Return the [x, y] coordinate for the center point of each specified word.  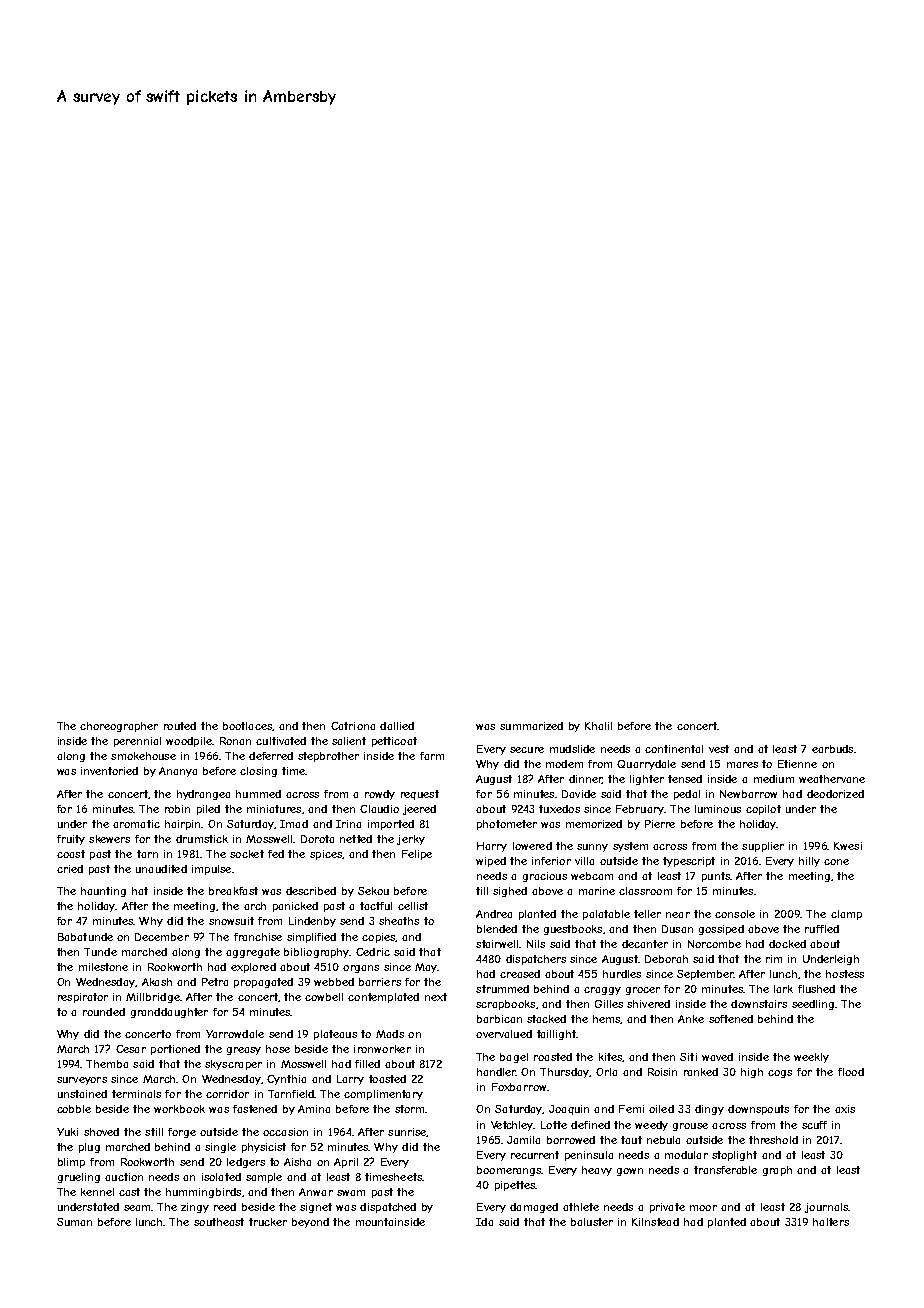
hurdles [622, 974]
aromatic [136, 824]
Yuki [67, 1132]
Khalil [598, 726]
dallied [397, 726]
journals [826, 1208]
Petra [215, 982]
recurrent [535, 1155]
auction [124, 1177]
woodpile [189, 742]
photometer [507, 825]
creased [520, 974]
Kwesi [848, 846]
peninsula [589, 1156]
